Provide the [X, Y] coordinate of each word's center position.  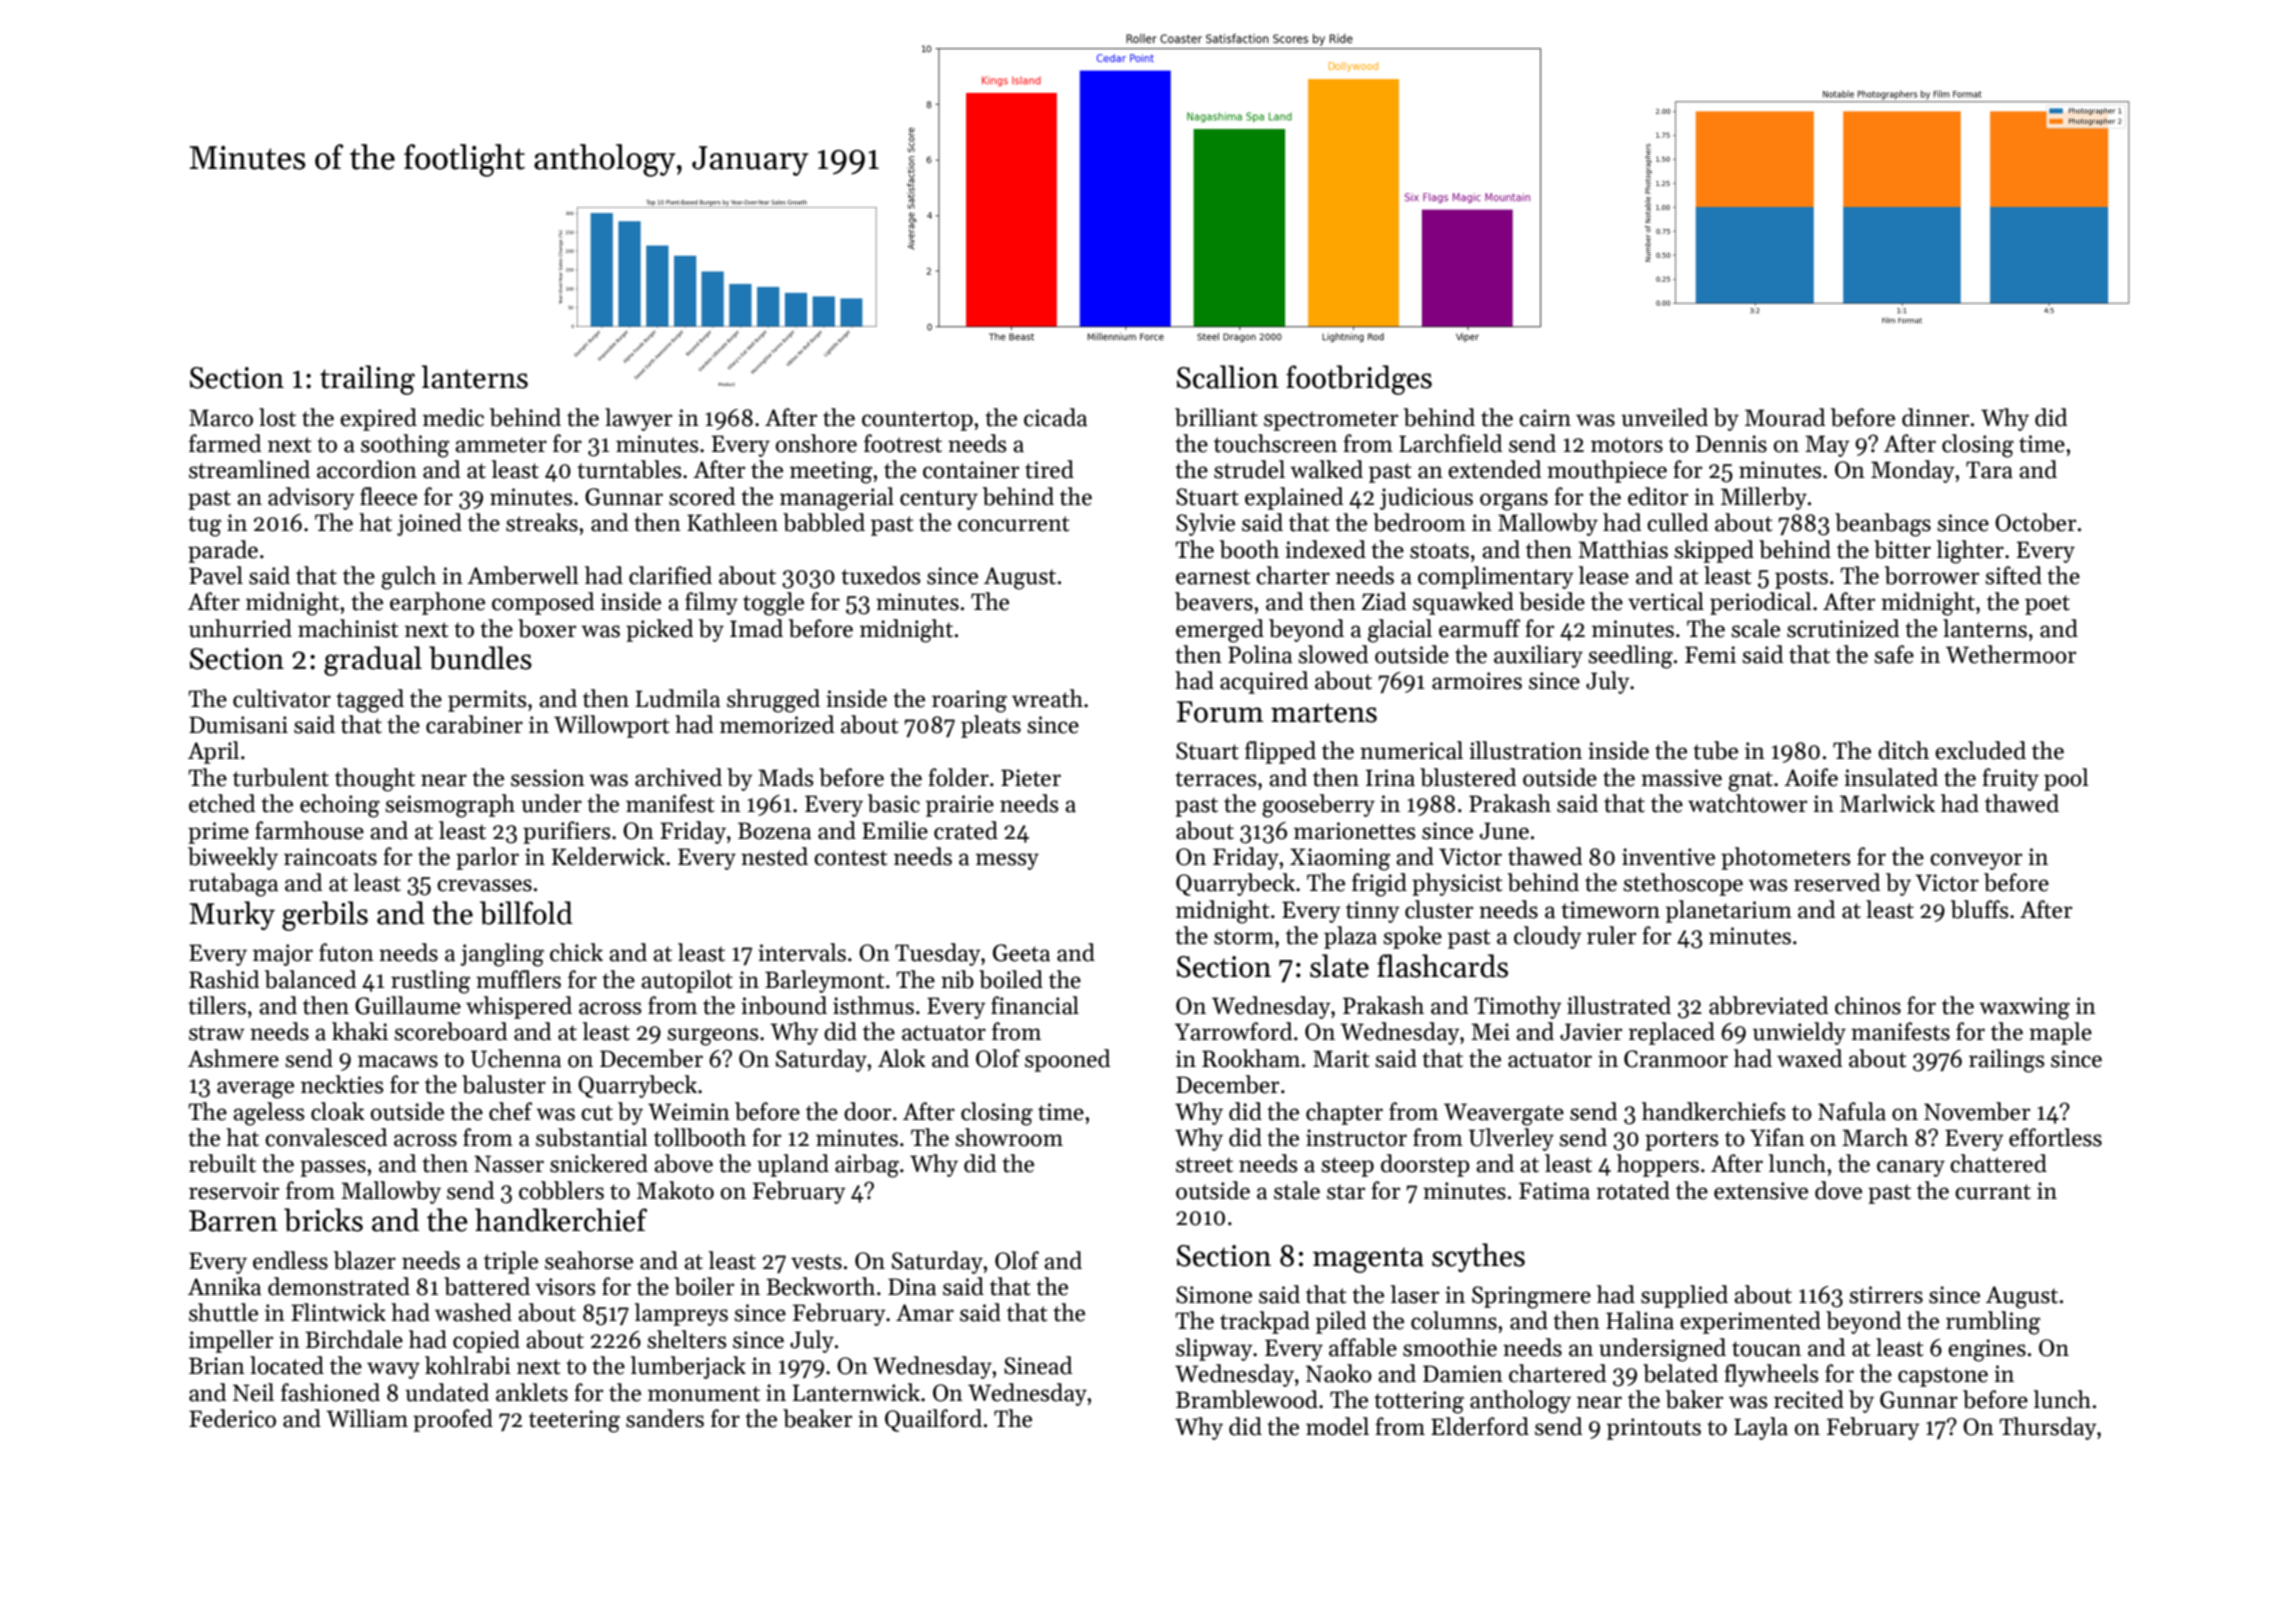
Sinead [1038, 1365]
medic [453, 417]
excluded [1980, 750]
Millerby [1764, 498]
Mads [786, 777]
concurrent [1014, 524]
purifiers [567, 832]
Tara [1989, 470]
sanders [665, 1418]
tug [204, 526]
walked [1326, 469]
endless [290, 1260]
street [1204, 1165]
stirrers [1886, 1295]
